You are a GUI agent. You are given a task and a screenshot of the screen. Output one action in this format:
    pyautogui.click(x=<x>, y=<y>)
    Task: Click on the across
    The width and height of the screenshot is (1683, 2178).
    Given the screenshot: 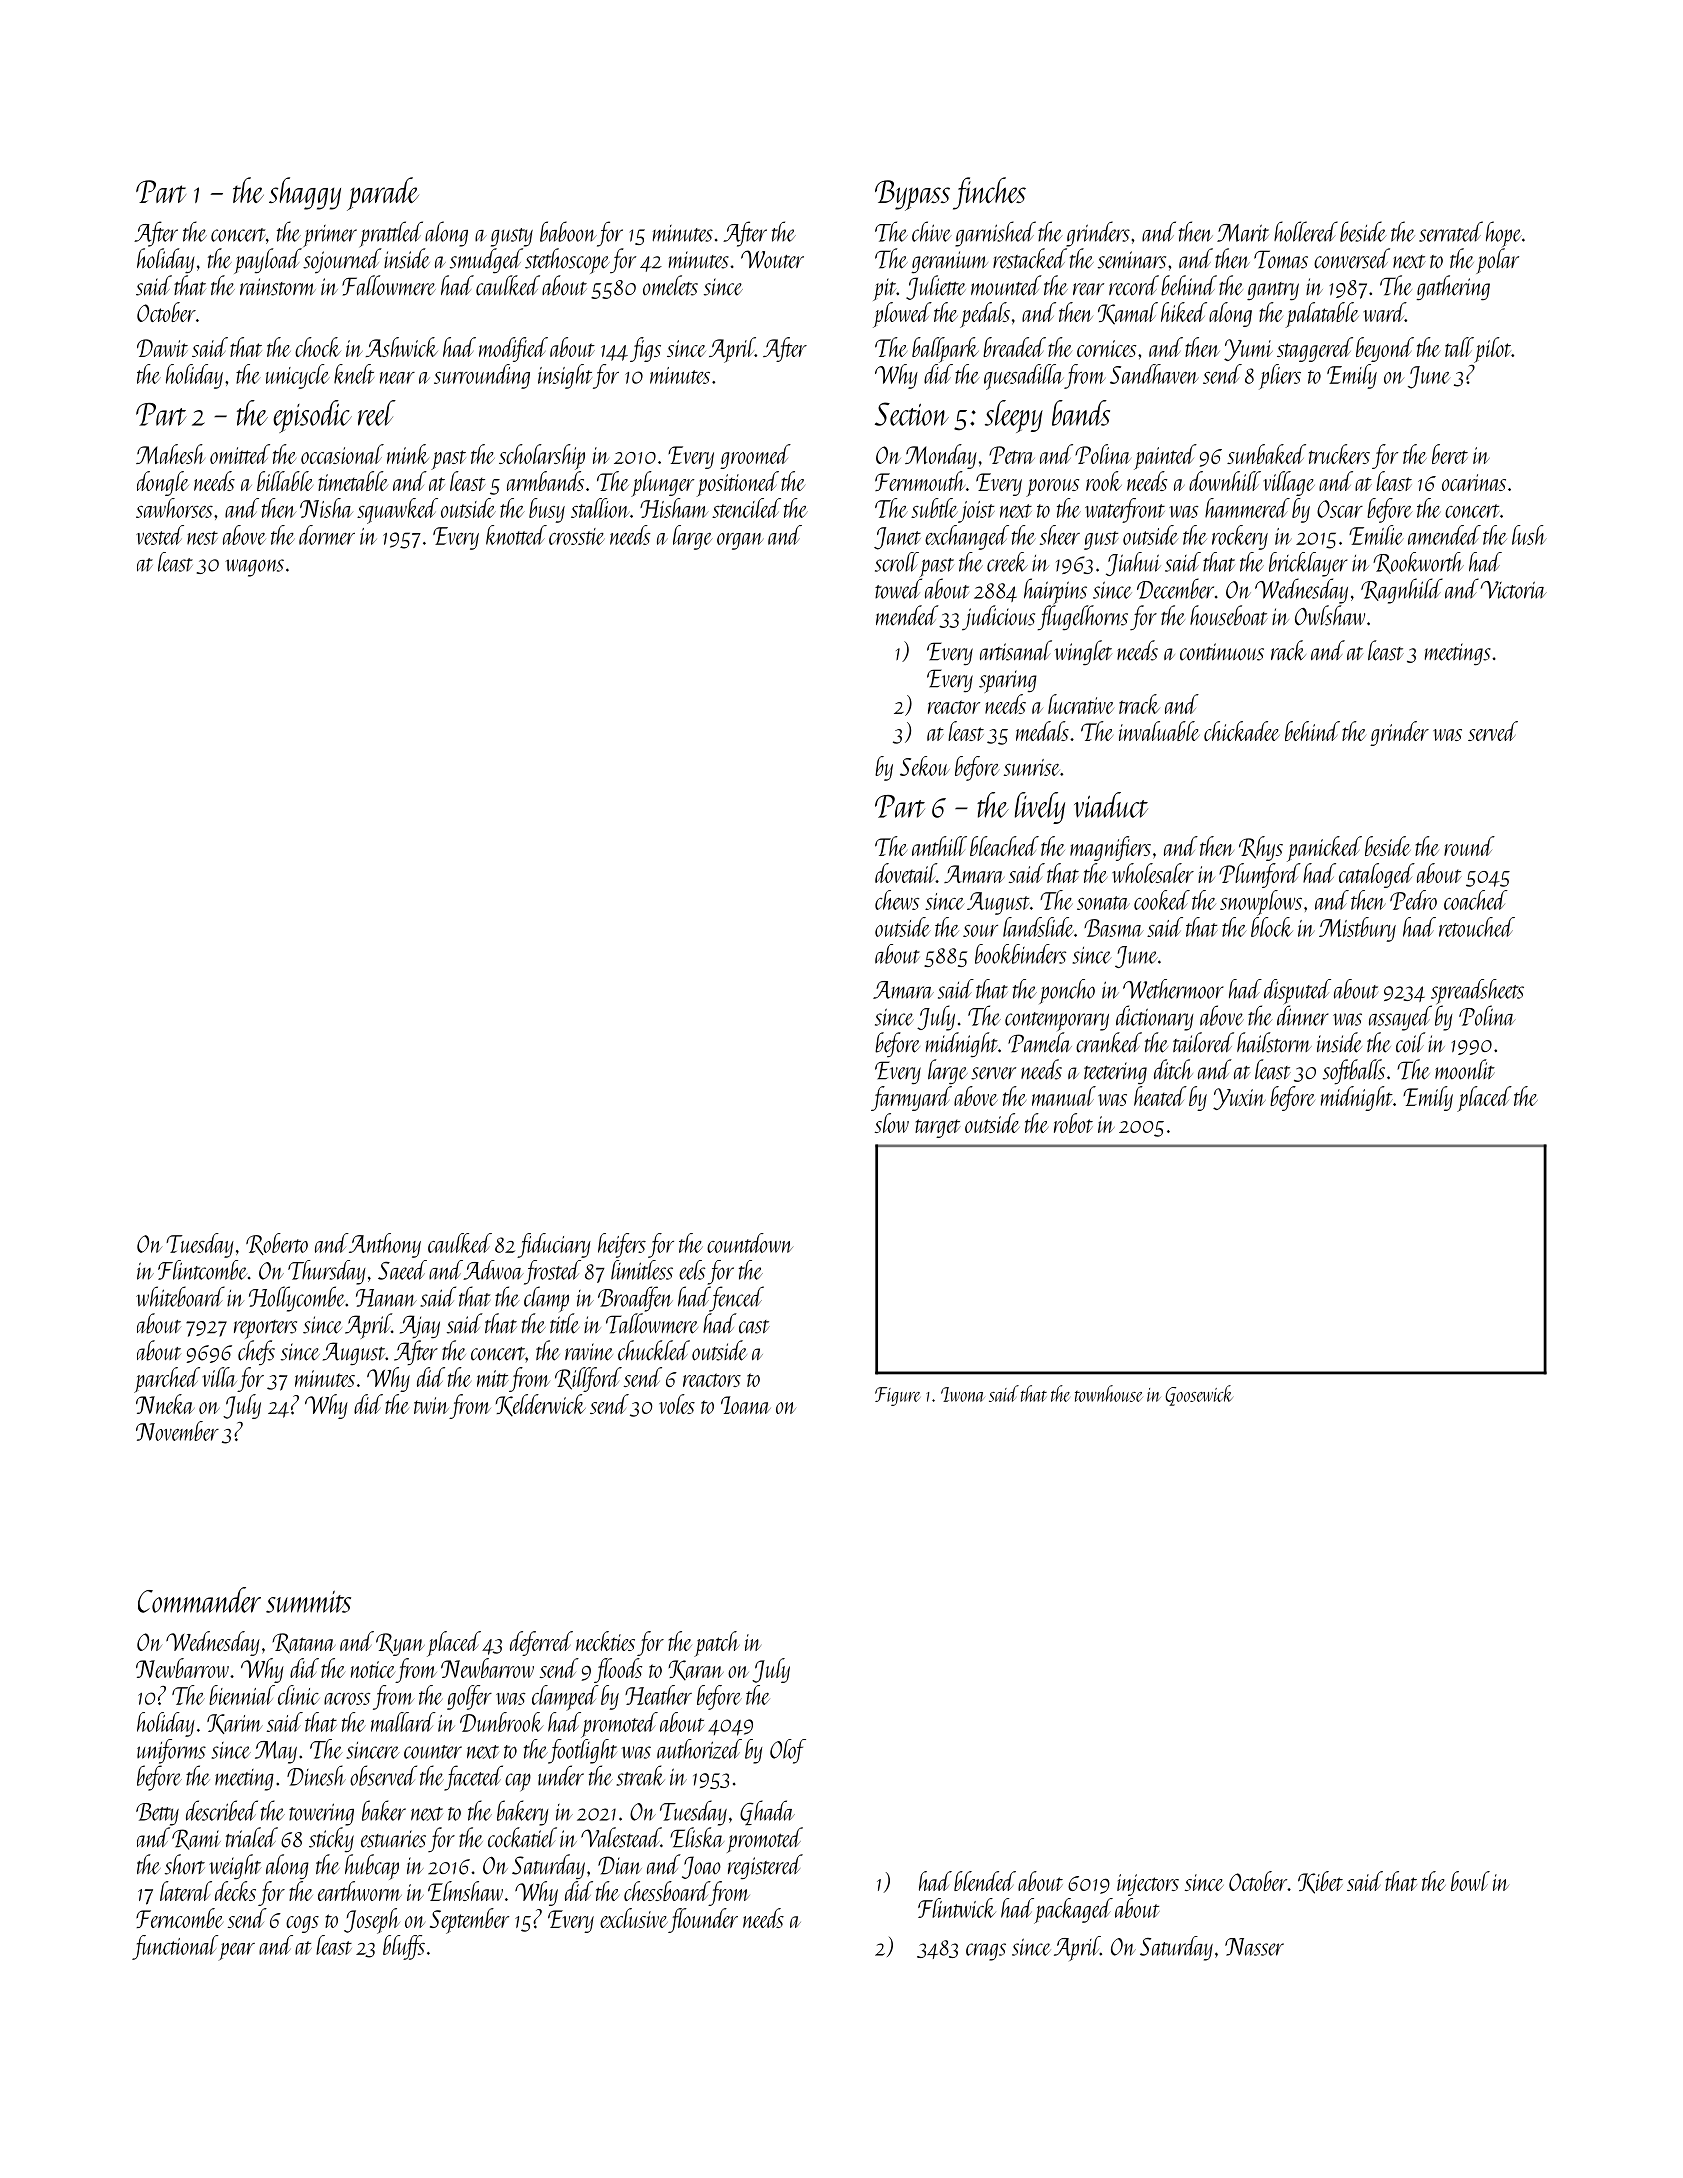 What is the action you would take?
    pyautogui.click(x=347, y=1699)
